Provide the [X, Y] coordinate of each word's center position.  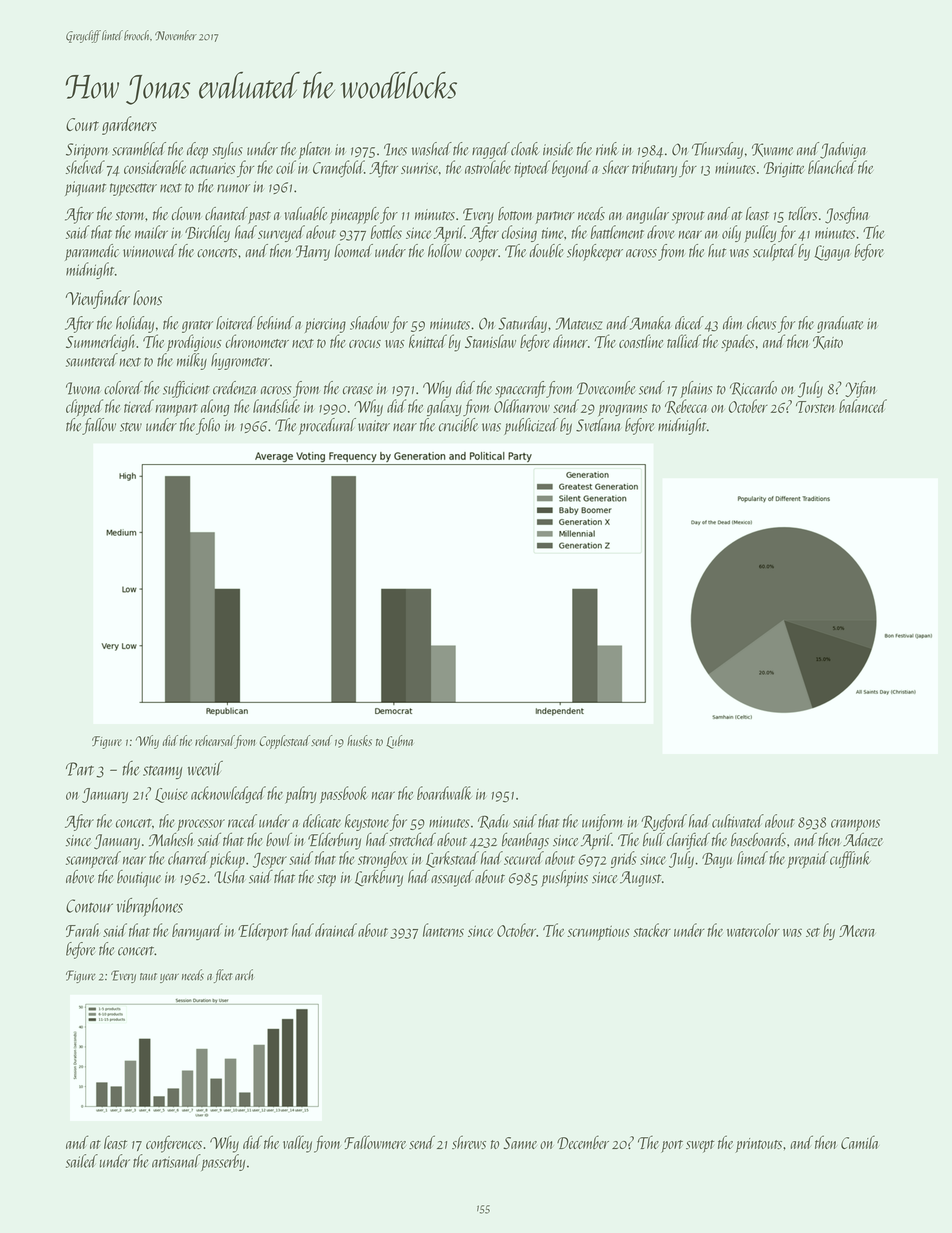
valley [297, 1144]
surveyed [281, 233]
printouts [758, 1145]
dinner [570, 341]
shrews [469, 1142]
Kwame [772, 150]
